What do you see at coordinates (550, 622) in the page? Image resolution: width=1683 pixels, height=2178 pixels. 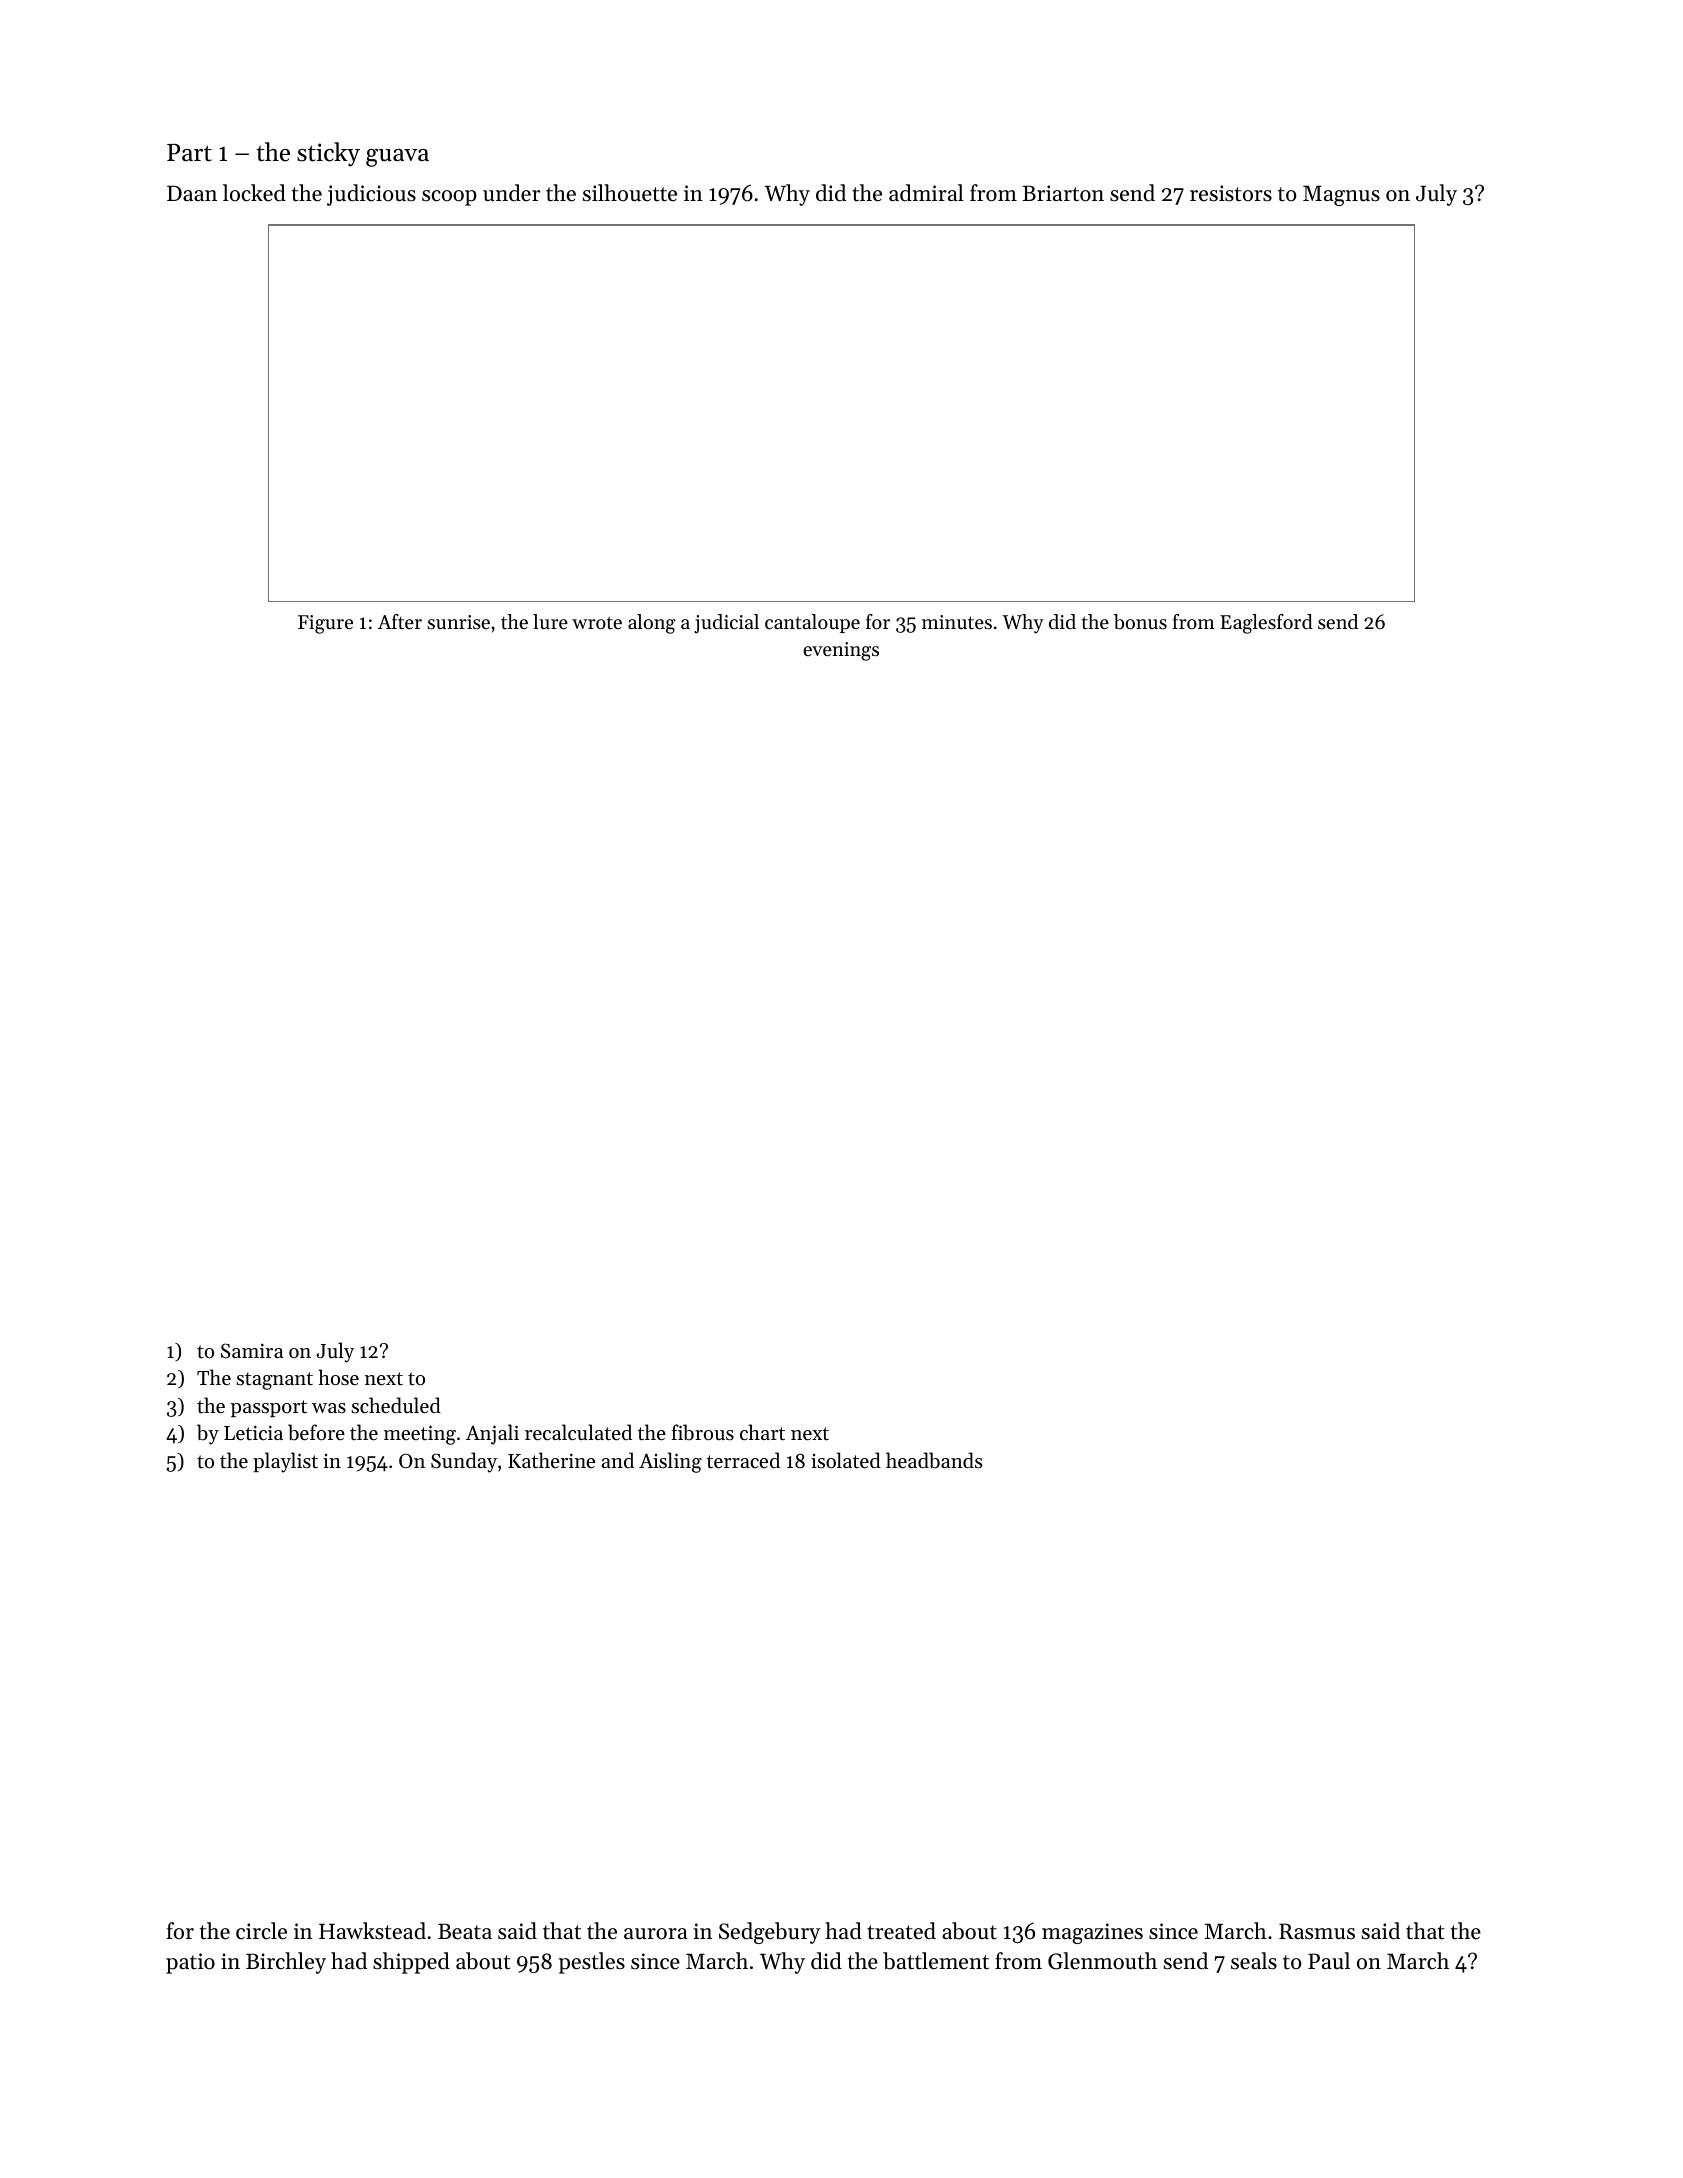 I see `lure` at bounding box center [550, 622].
